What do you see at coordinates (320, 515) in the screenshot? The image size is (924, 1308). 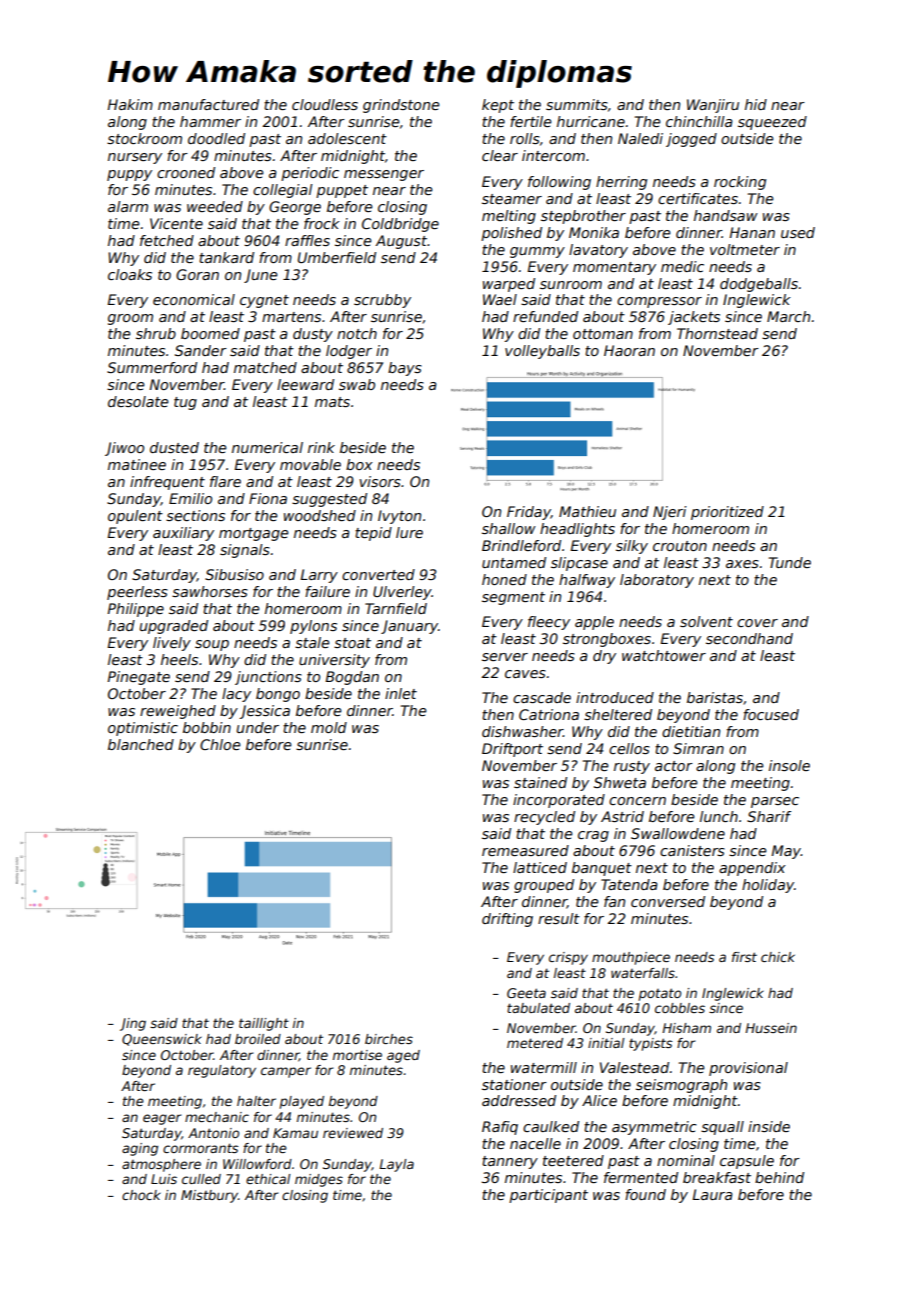 I see `woodshed` at bounding box center [320, 515].
